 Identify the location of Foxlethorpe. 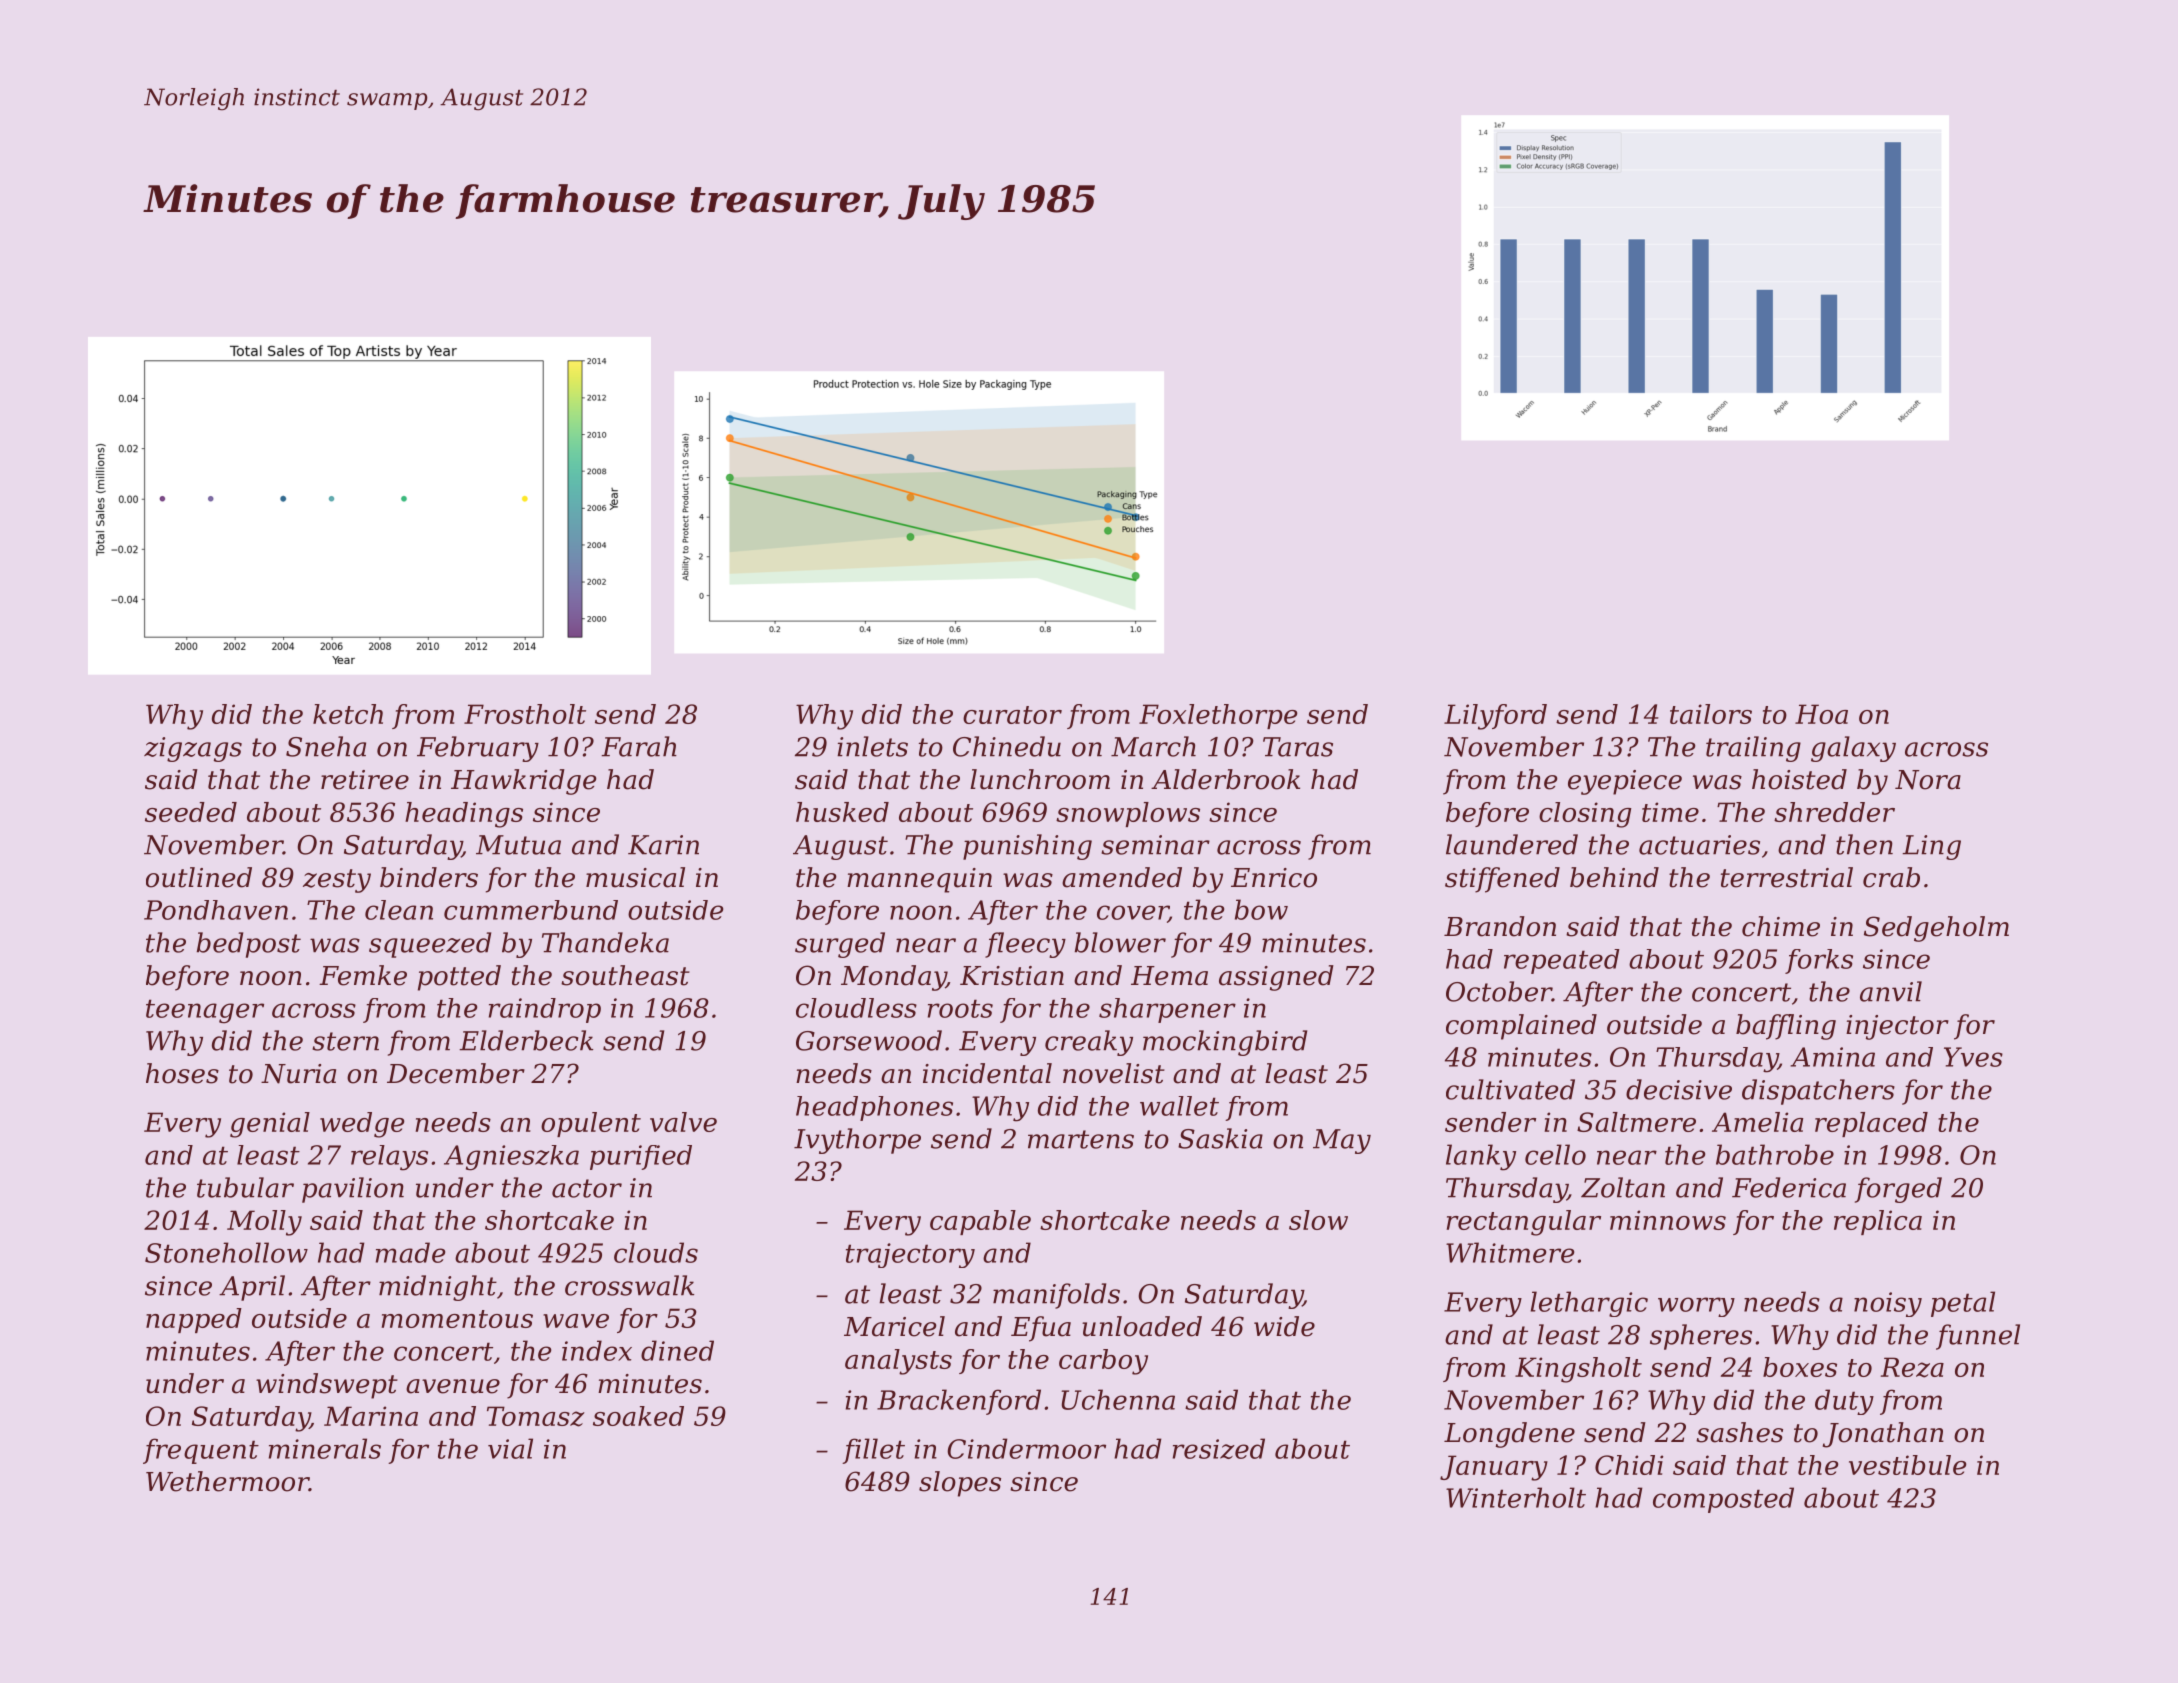
(1218, 716).
